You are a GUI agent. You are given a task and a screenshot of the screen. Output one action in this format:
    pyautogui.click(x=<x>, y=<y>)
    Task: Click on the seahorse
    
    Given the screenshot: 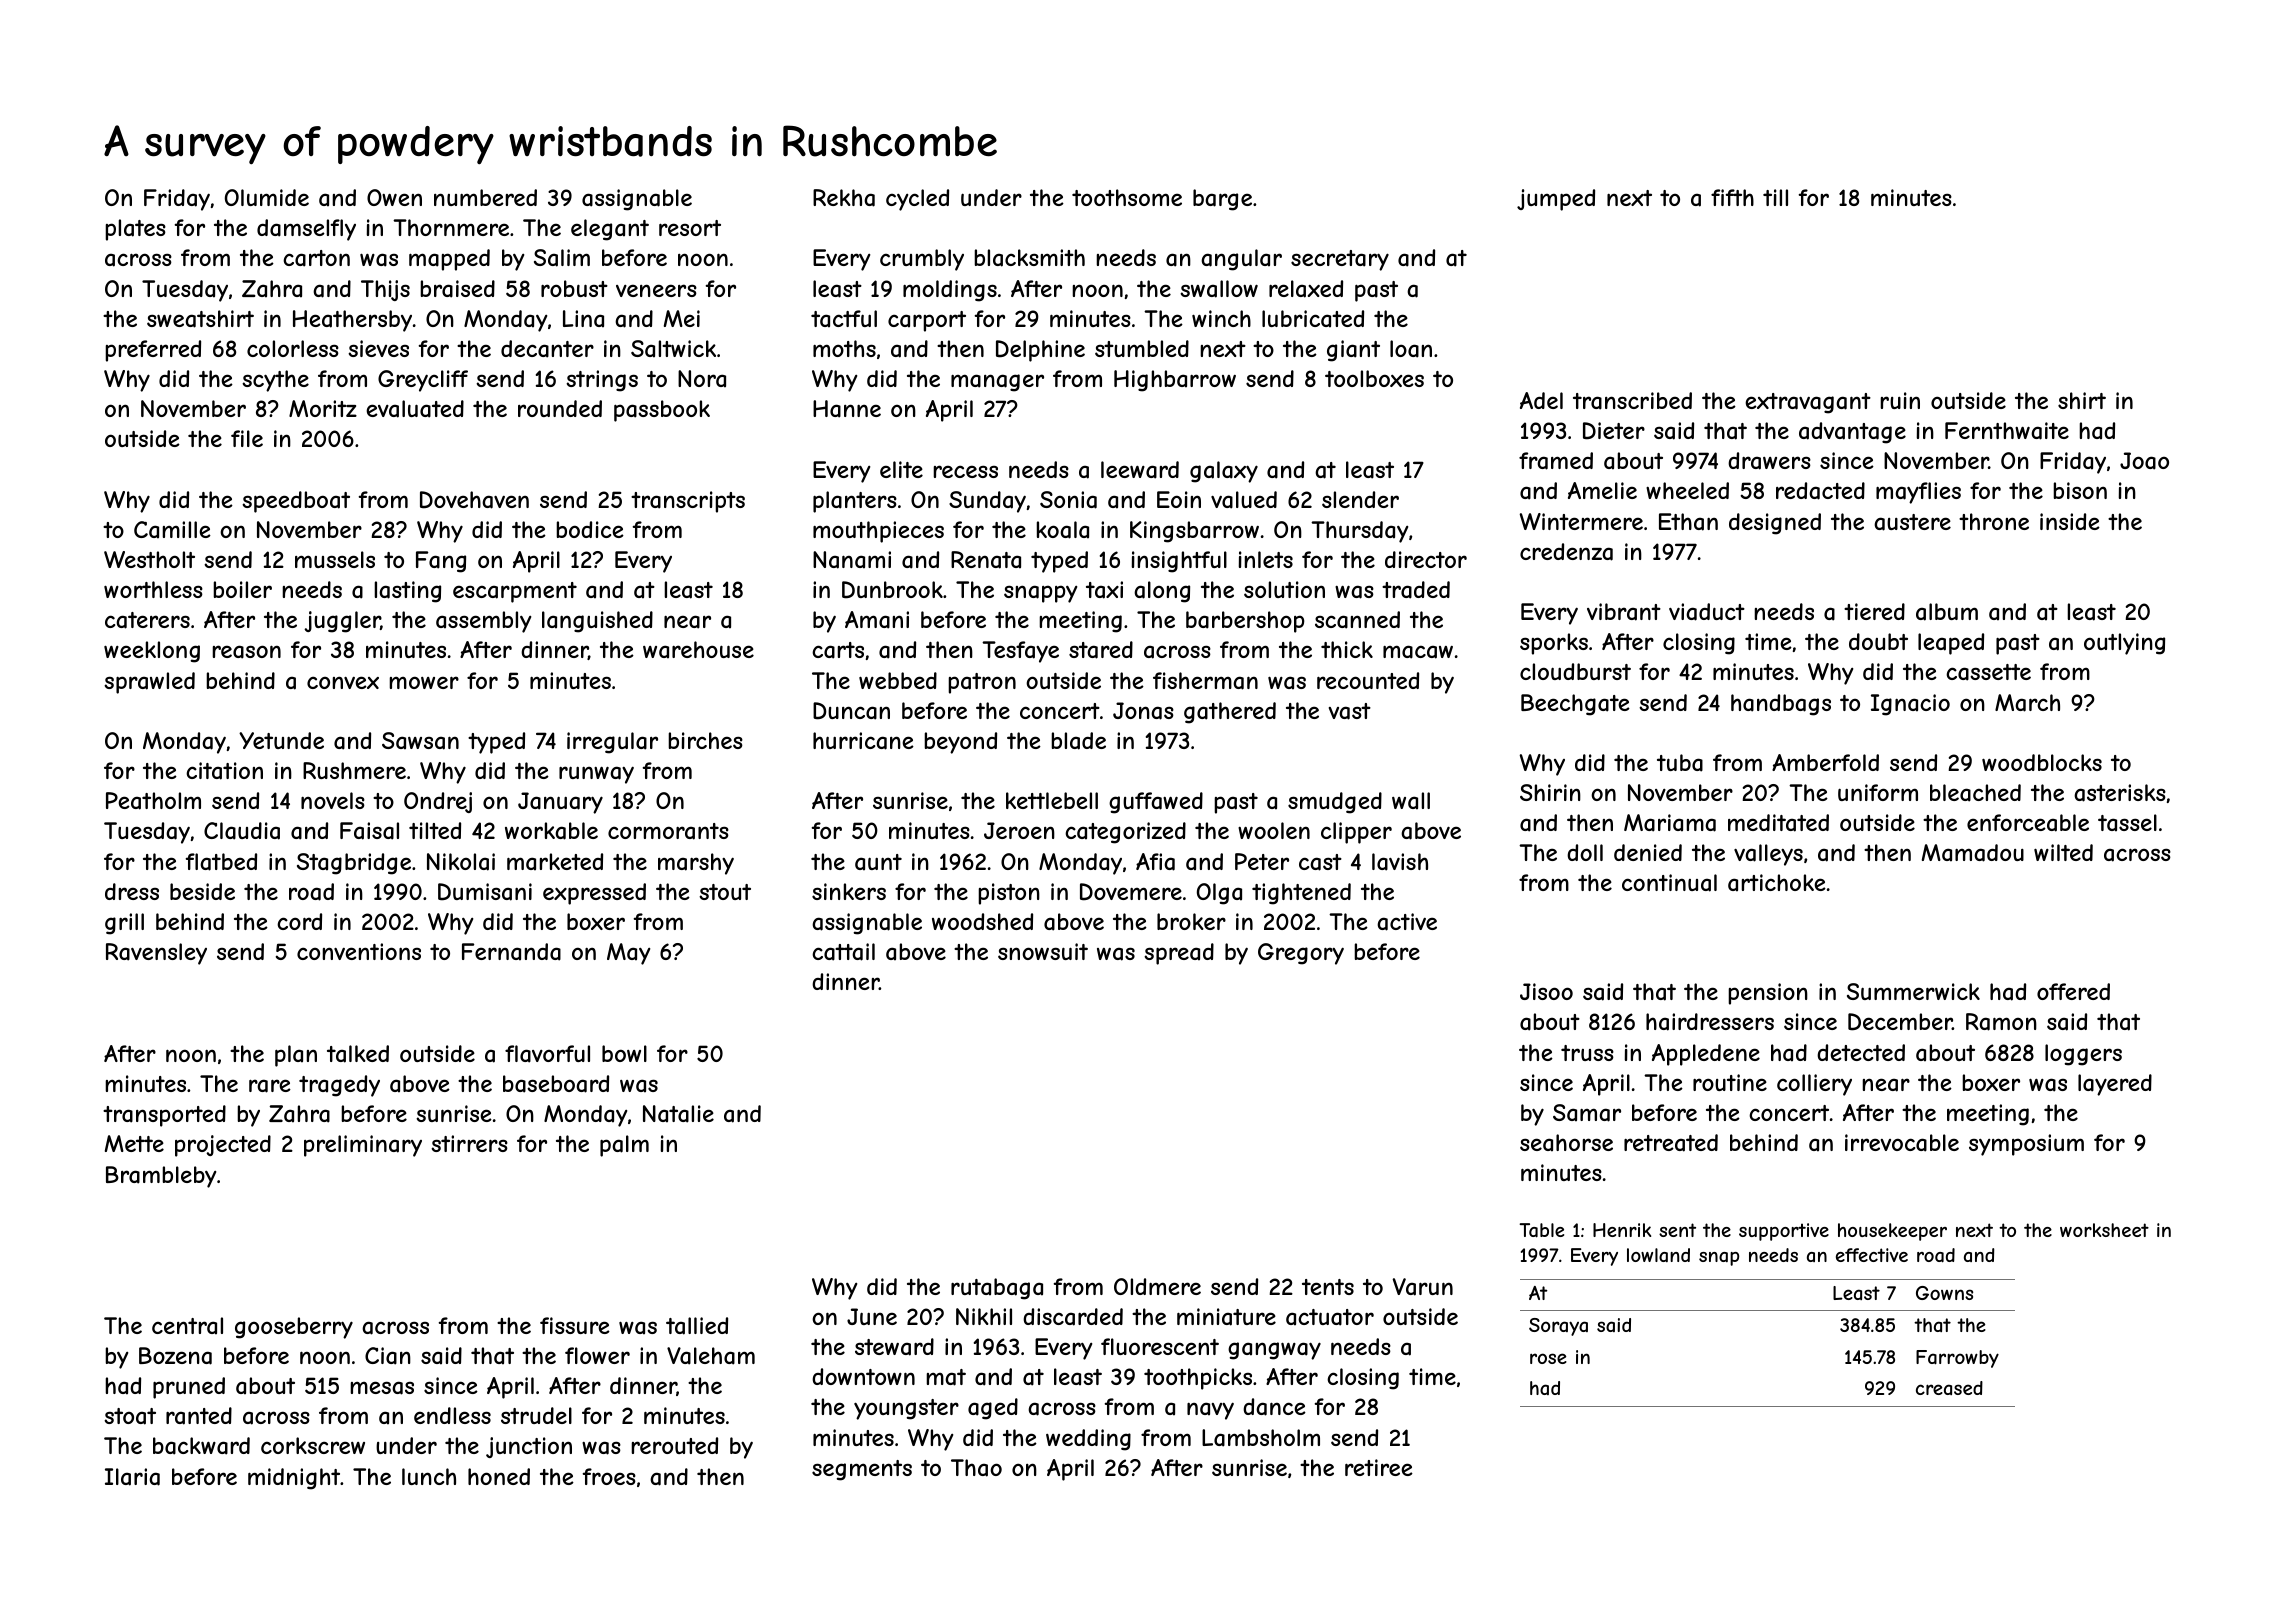 What is the action you would take?
    pyautogui.click(x=1566, y=1143)
